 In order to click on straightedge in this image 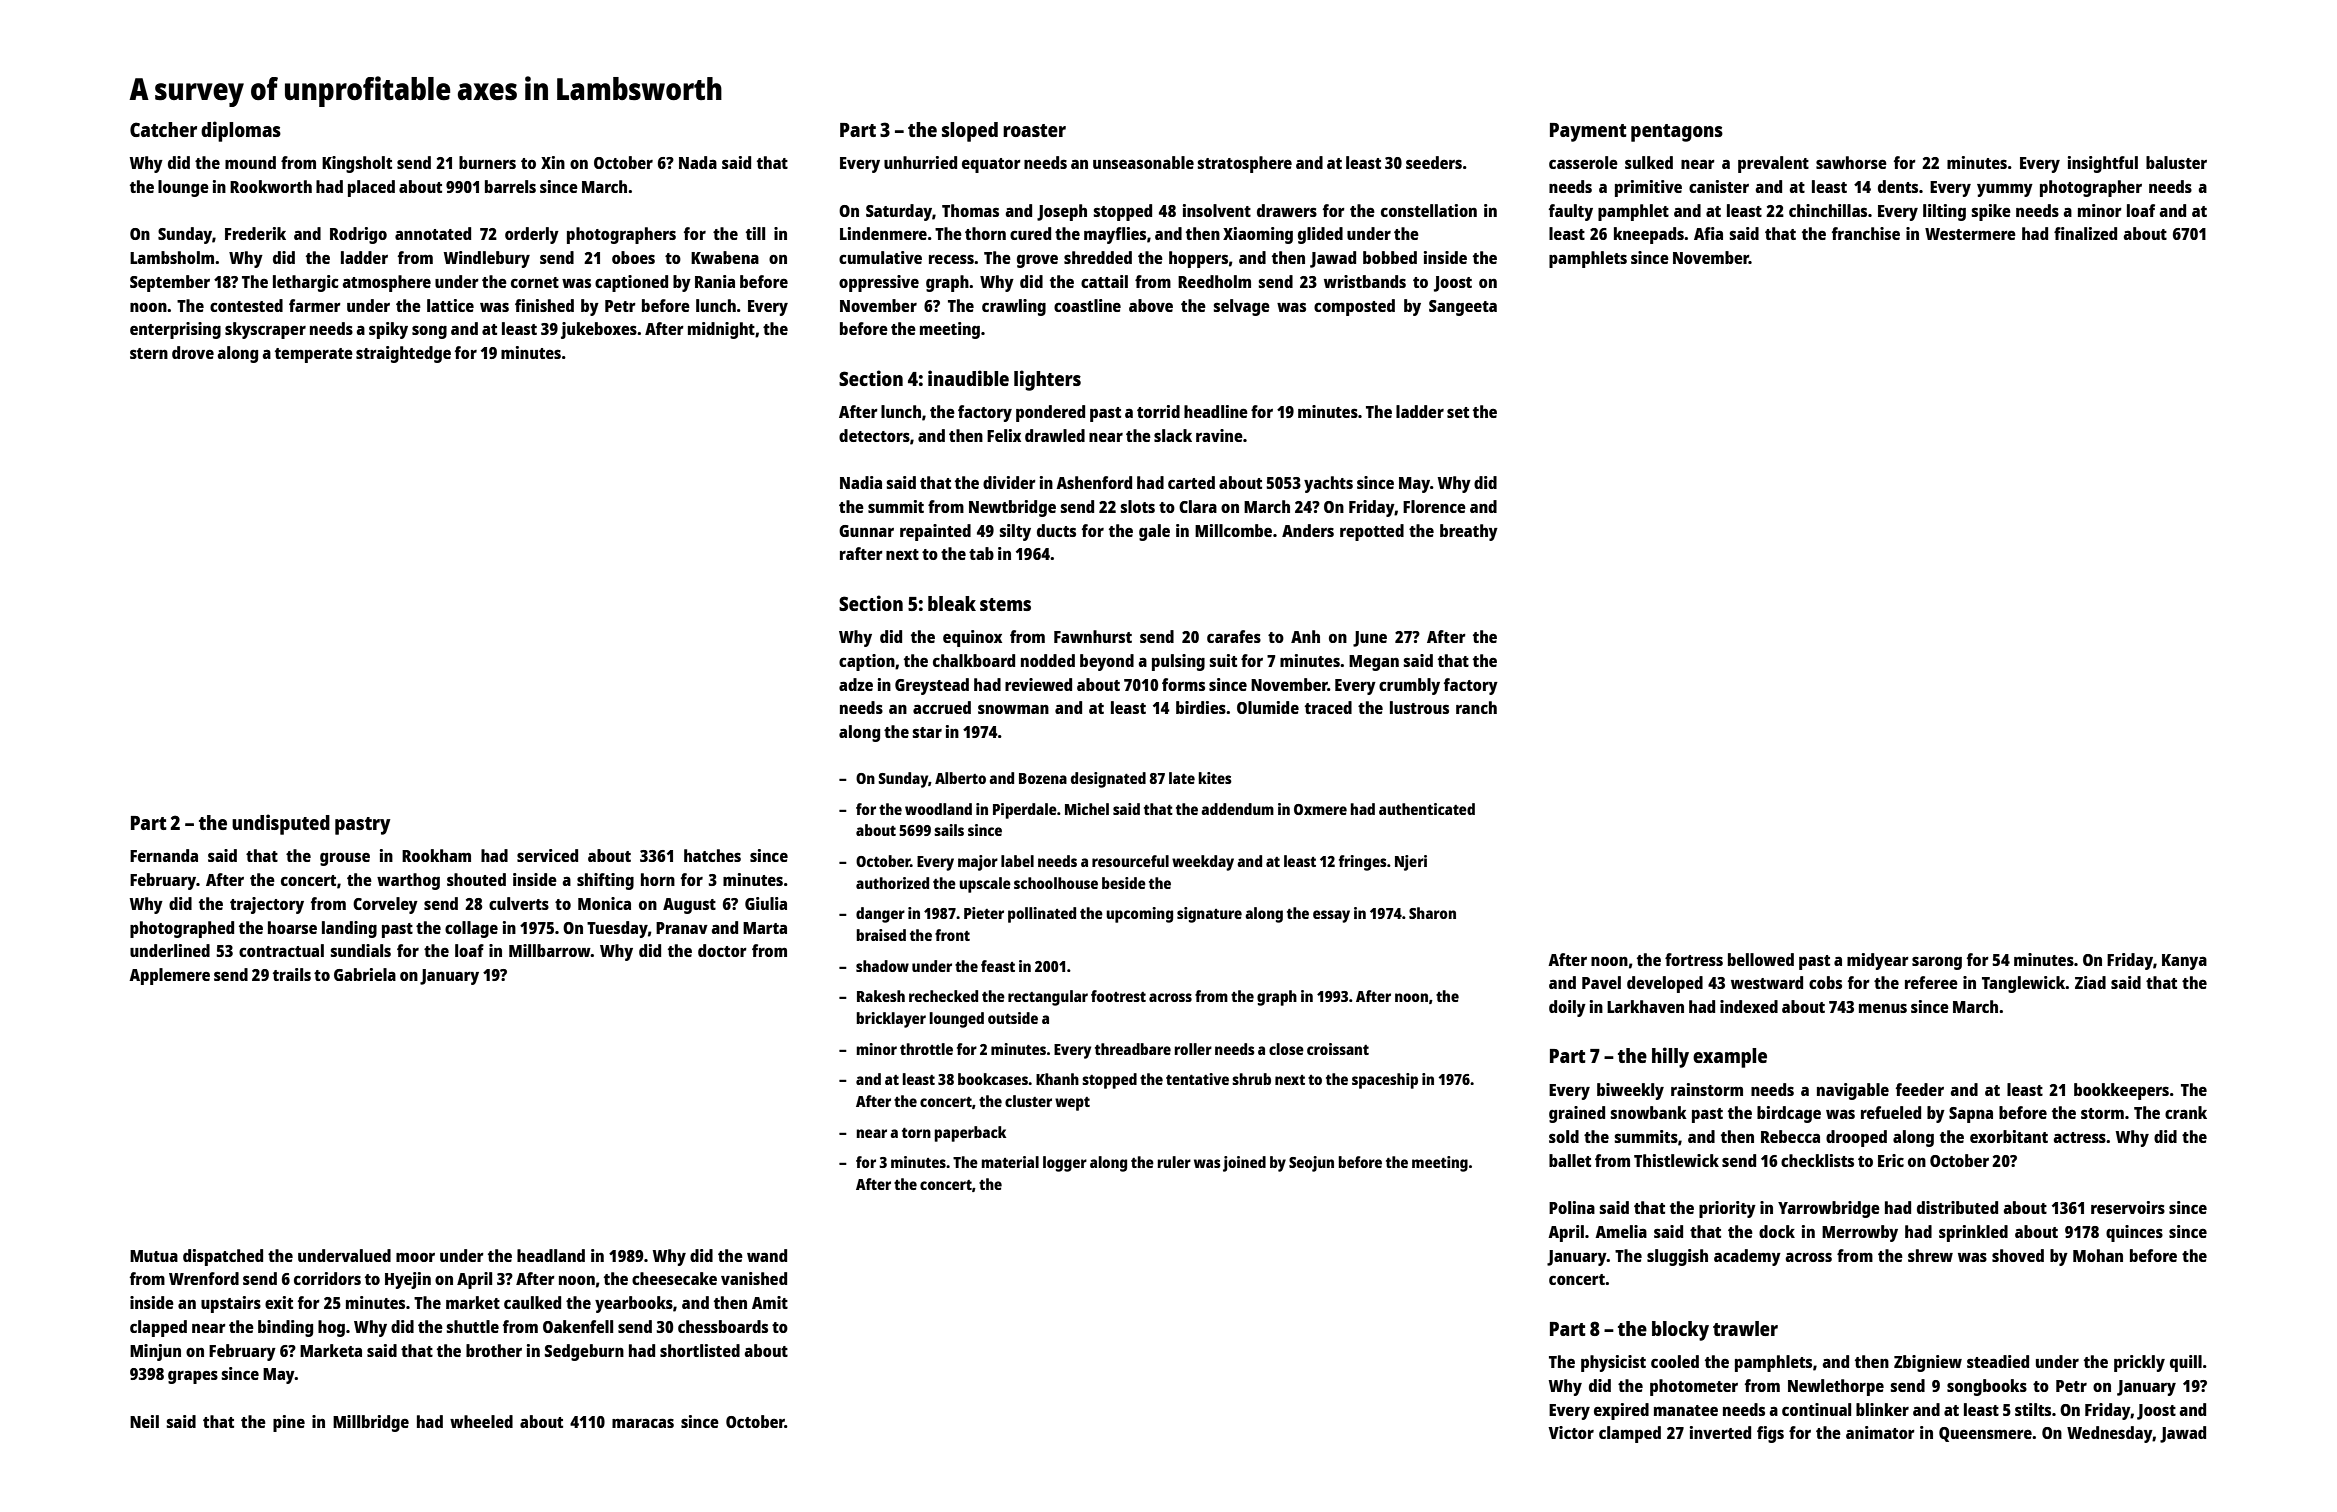, I will do `click(403, 354)`.
